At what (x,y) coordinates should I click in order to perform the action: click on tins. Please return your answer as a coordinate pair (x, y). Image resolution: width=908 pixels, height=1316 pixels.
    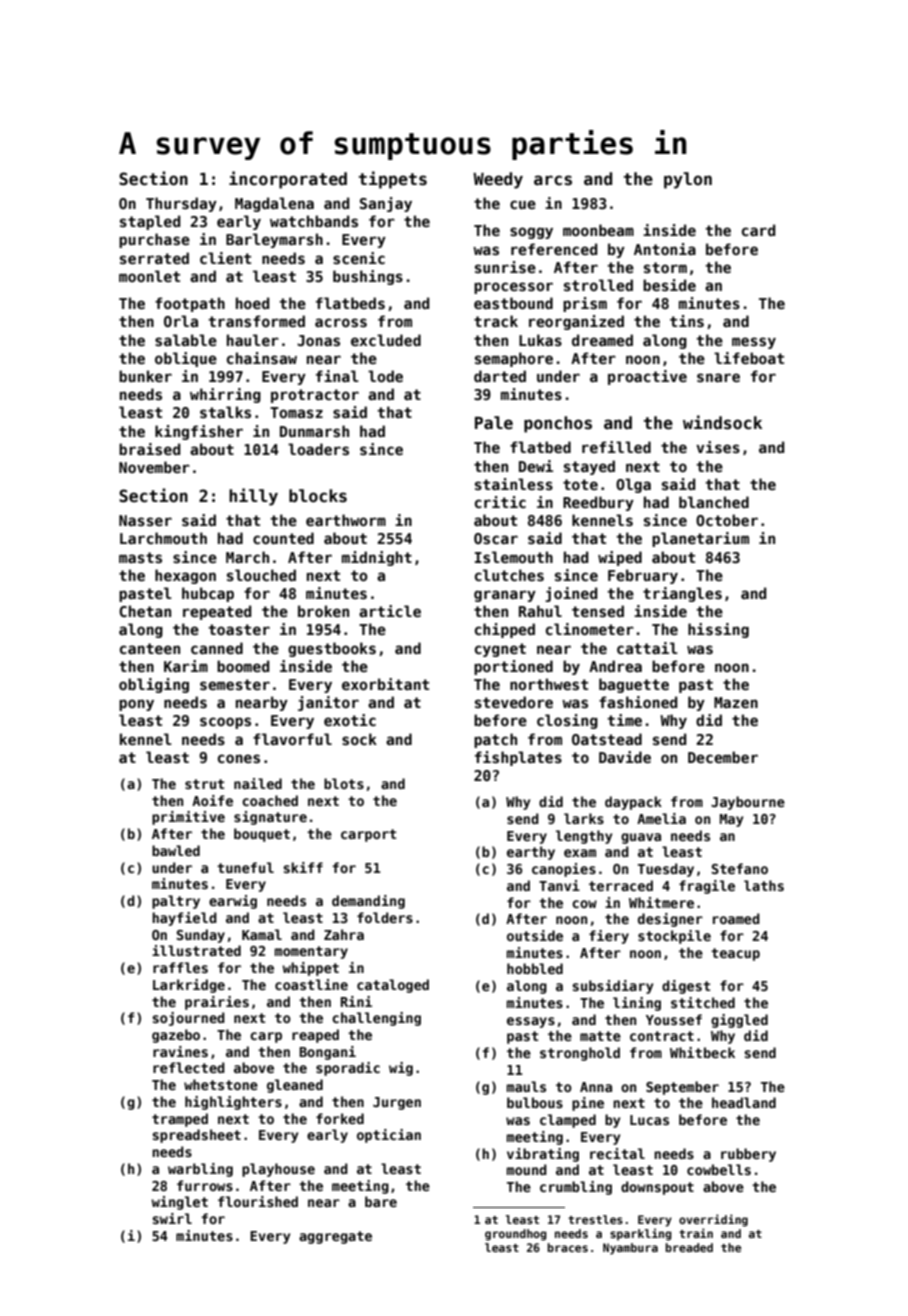
    Looking at the image, I should click on (687, 321).
